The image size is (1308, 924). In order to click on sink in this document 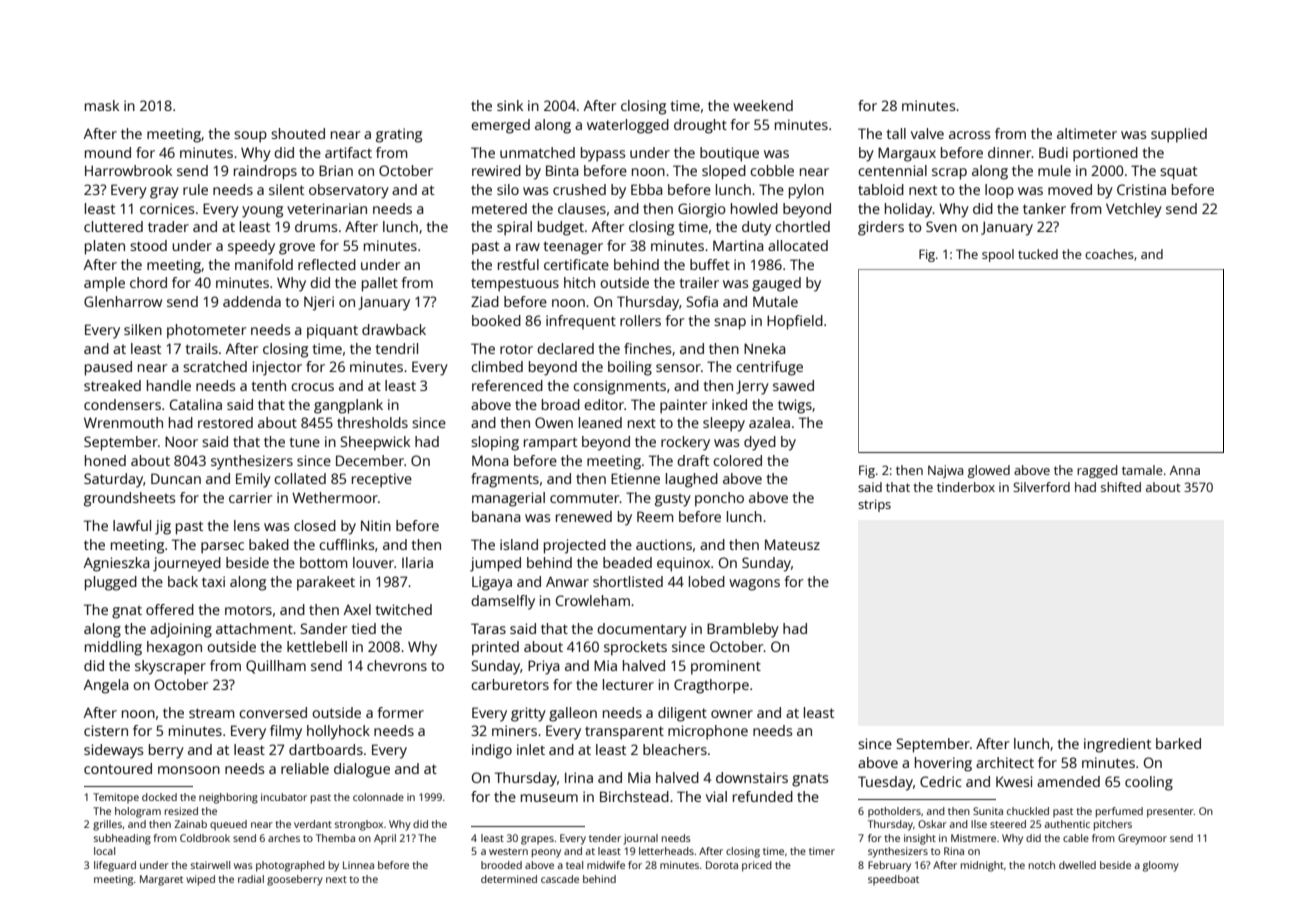, I will do `click(510, 105)`.
